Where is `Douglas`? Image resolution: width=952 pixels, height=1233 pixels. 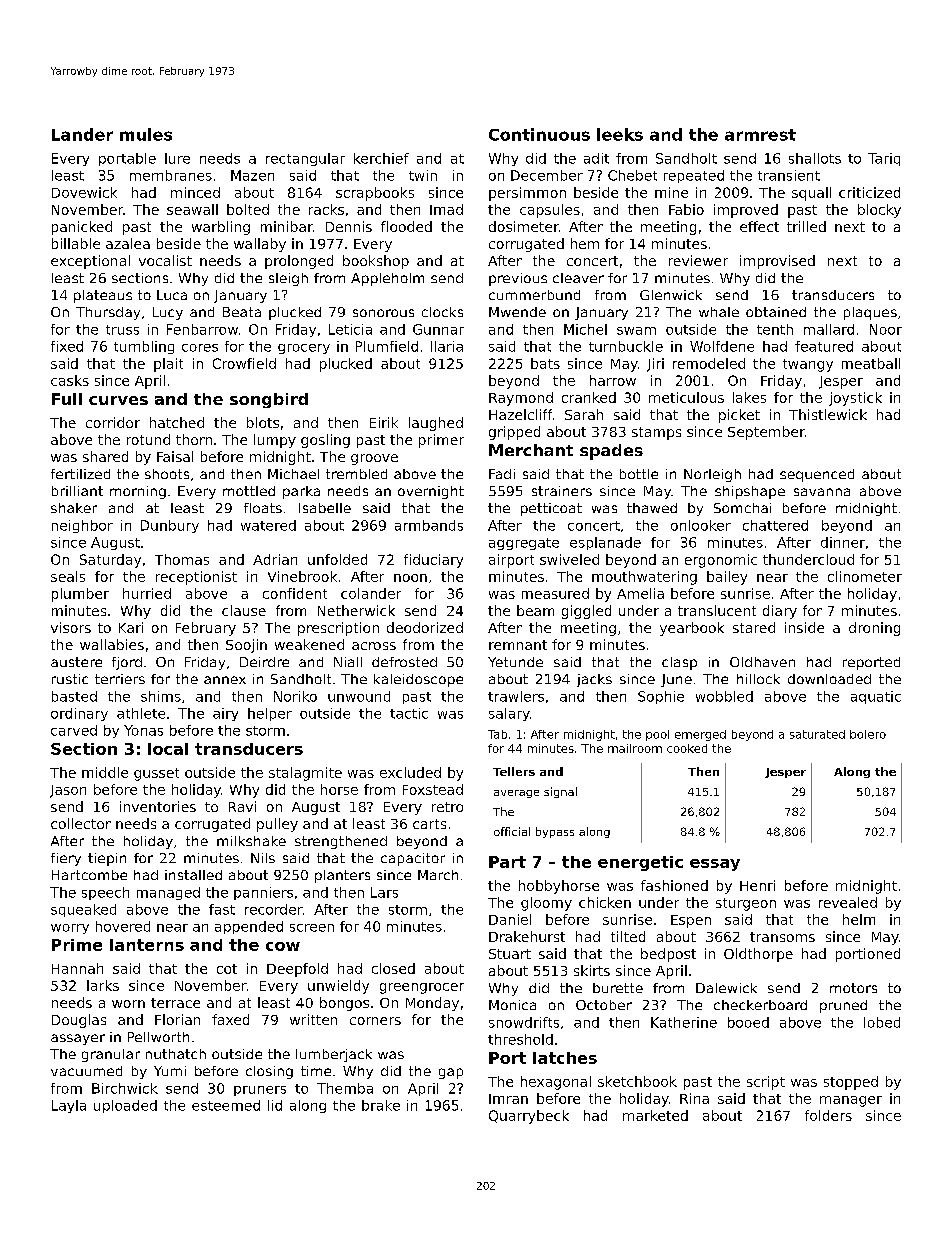 Douglas is located at coordinates (79, 1021).
